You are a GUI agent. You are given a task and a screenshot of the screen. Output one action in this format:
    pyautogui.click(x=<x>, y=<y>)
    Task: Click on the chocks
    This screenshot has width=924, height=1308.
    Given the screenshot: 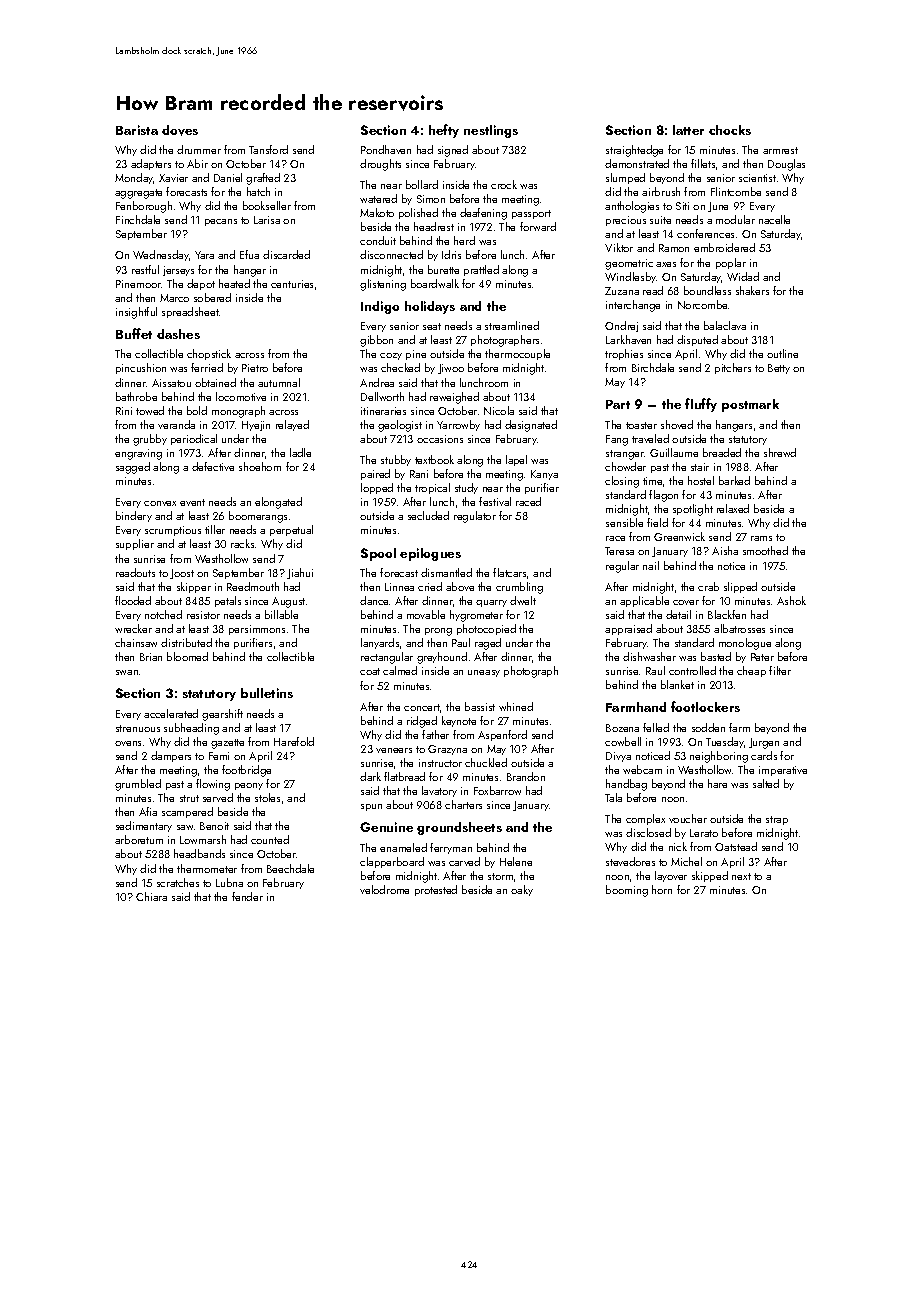 What is the action you would take?
    pyautogui.click(x=730, y=130)
